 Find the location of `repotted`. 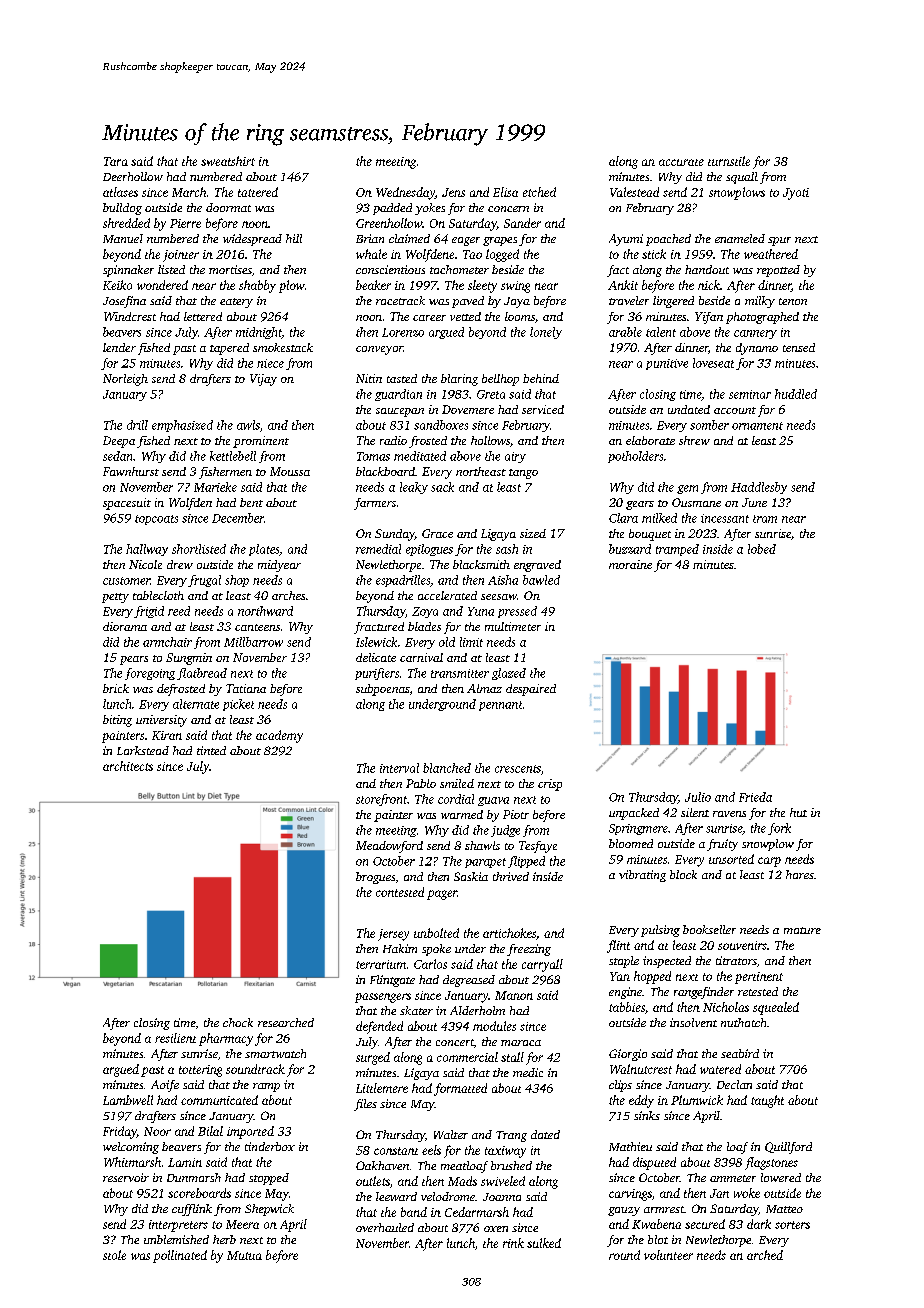

repotted is located at coordinates (778, 271).
